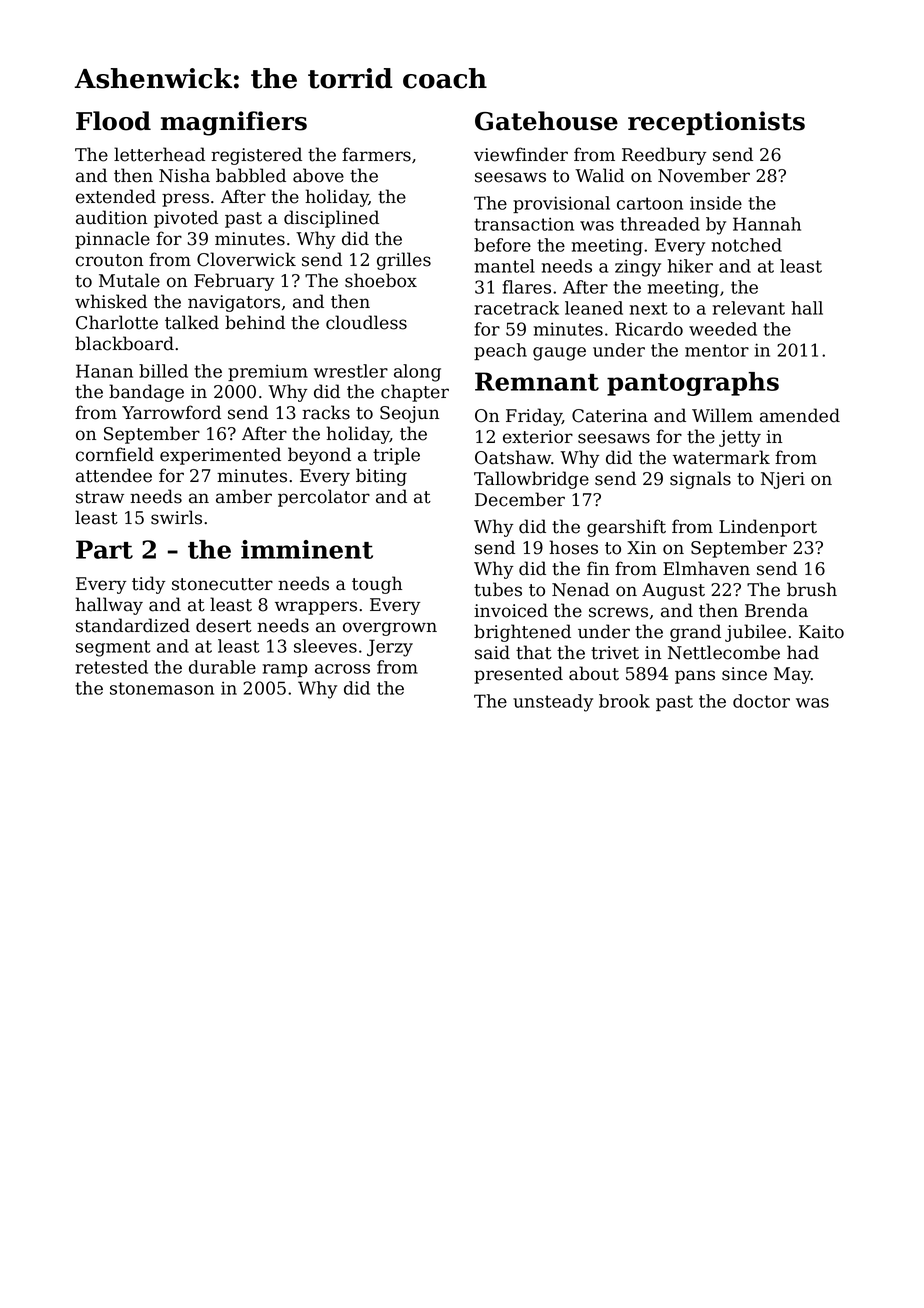 The width and height of the document is (924, 1308). I want to click on wrestler, so click(351, 371).
